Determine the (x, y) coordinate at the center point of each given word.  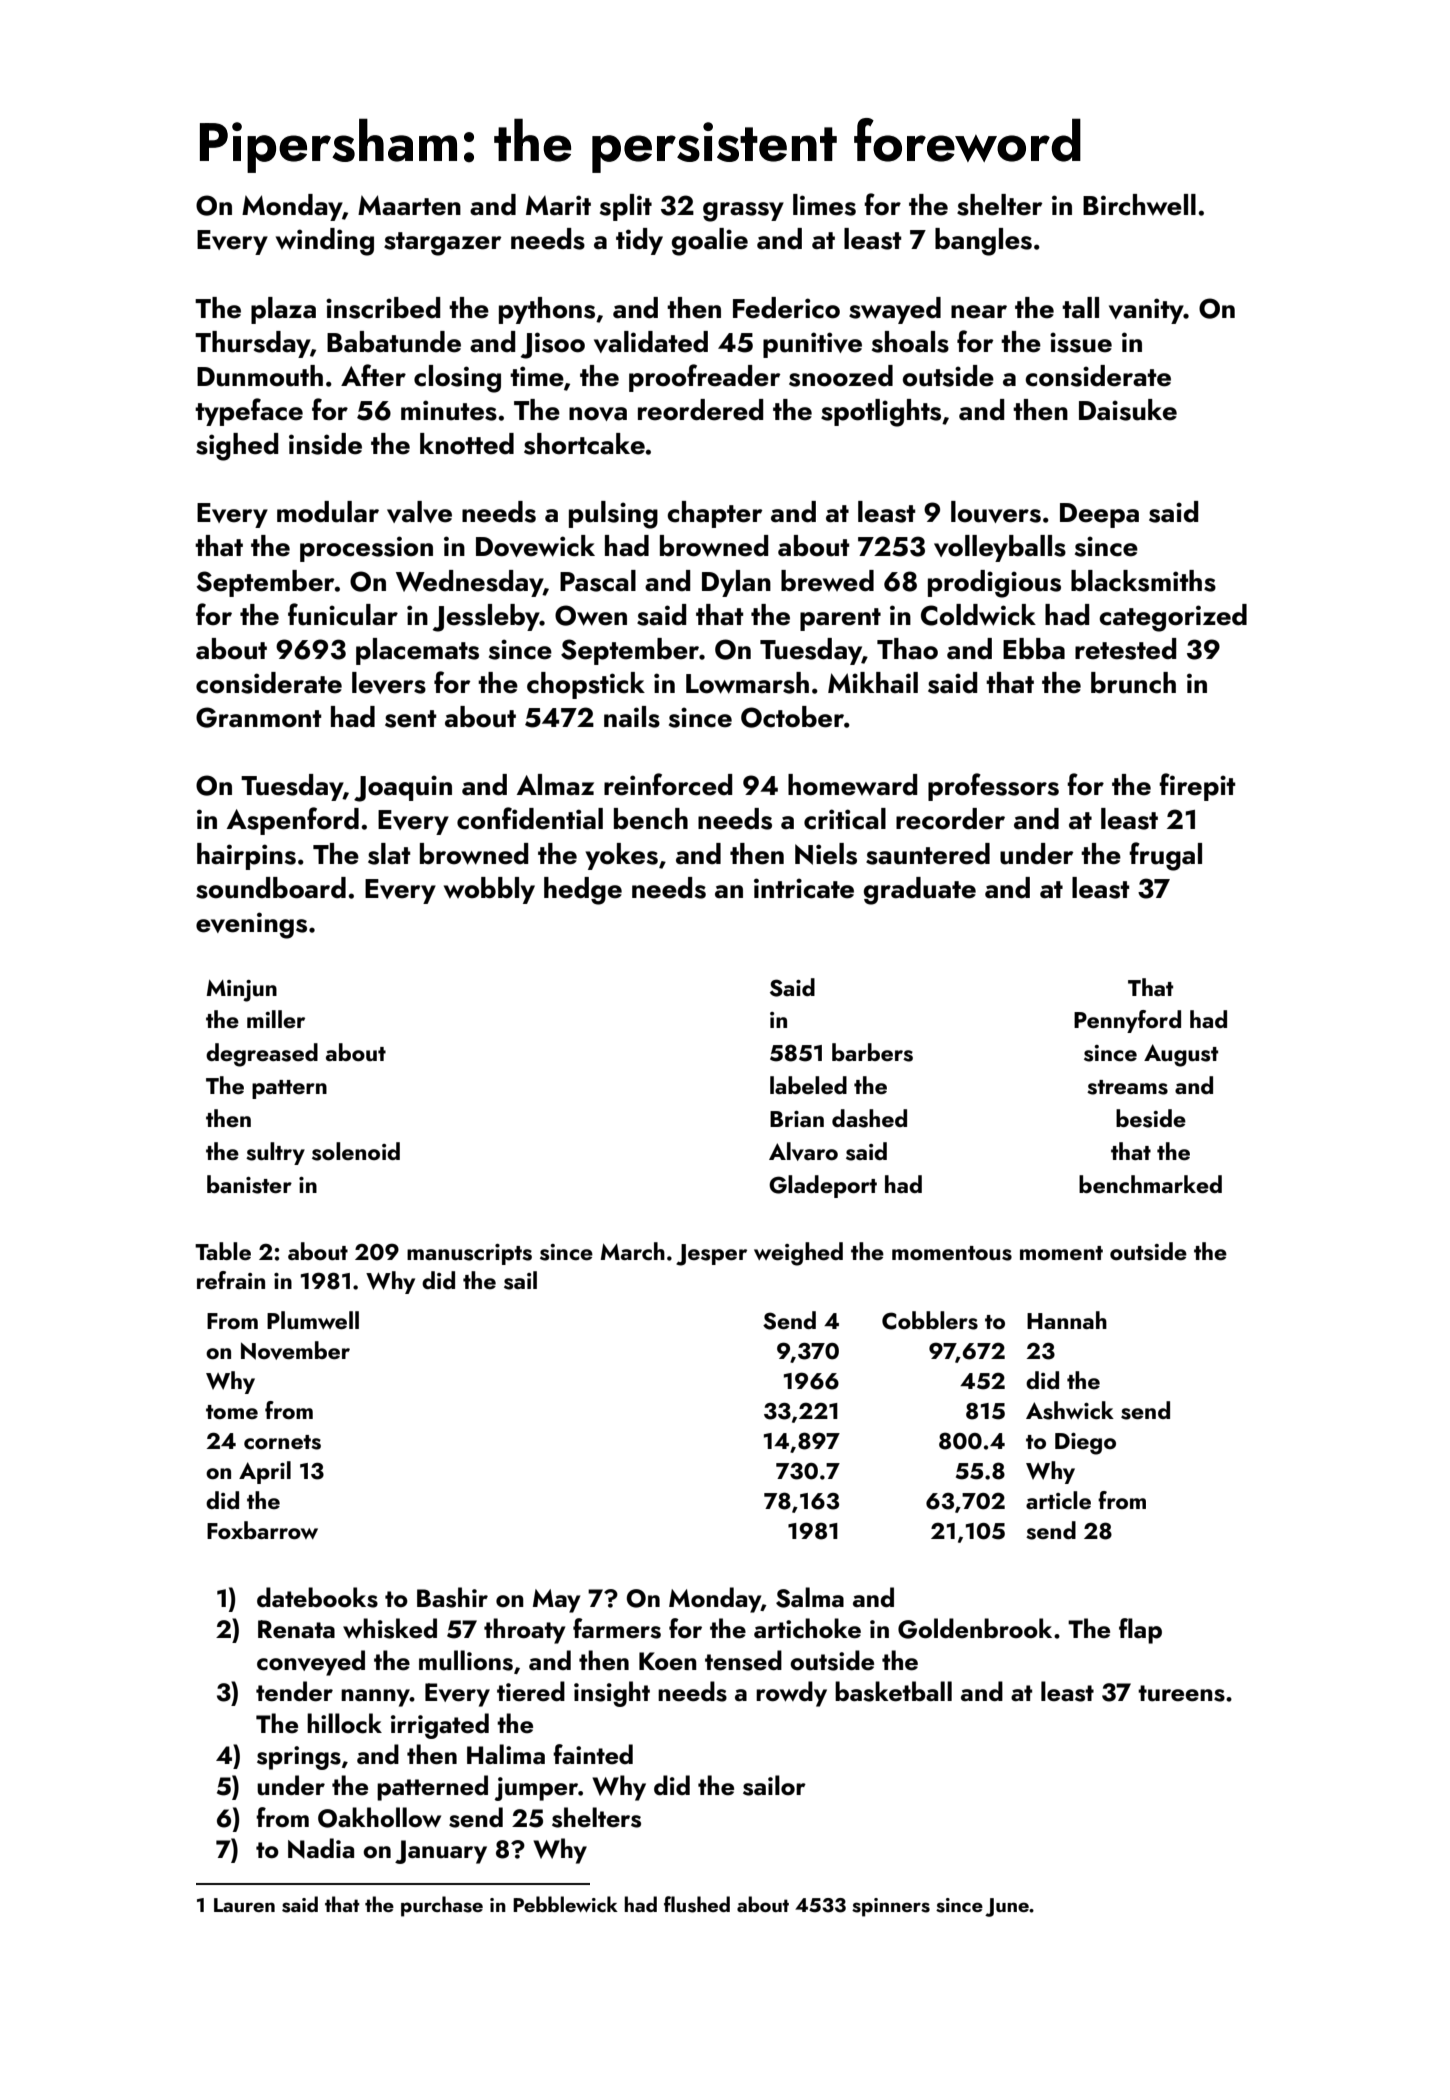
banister (249, 1184)
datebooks (317, 1597)
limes (824, 205)
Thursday (252, 344)
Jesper (711, 1255)
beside (1151, 1118)
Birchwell (1139, 205)
